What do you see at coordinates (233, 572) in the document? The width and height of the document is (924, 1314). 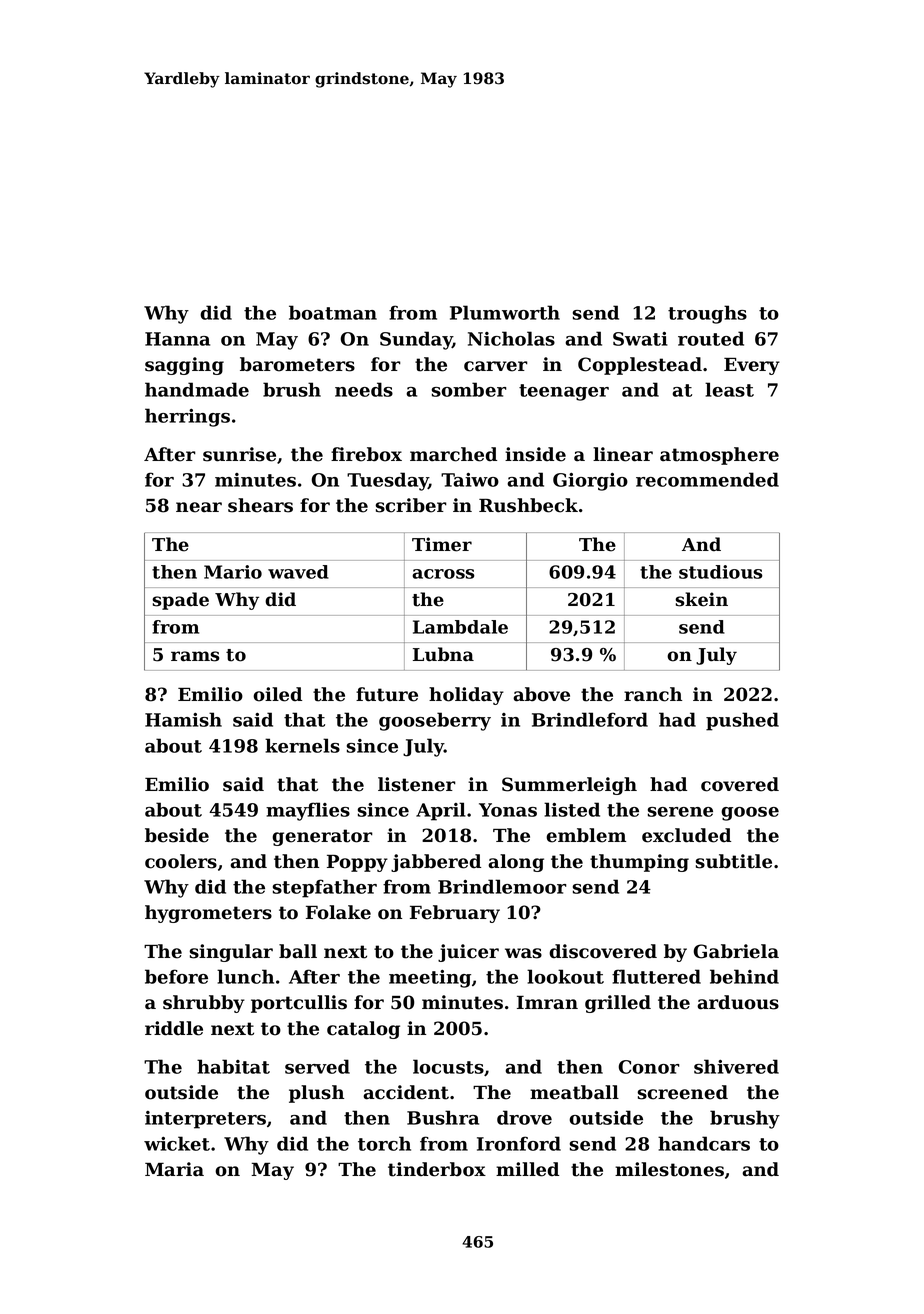 I see `Mario` at bounding box center [233, 572].
